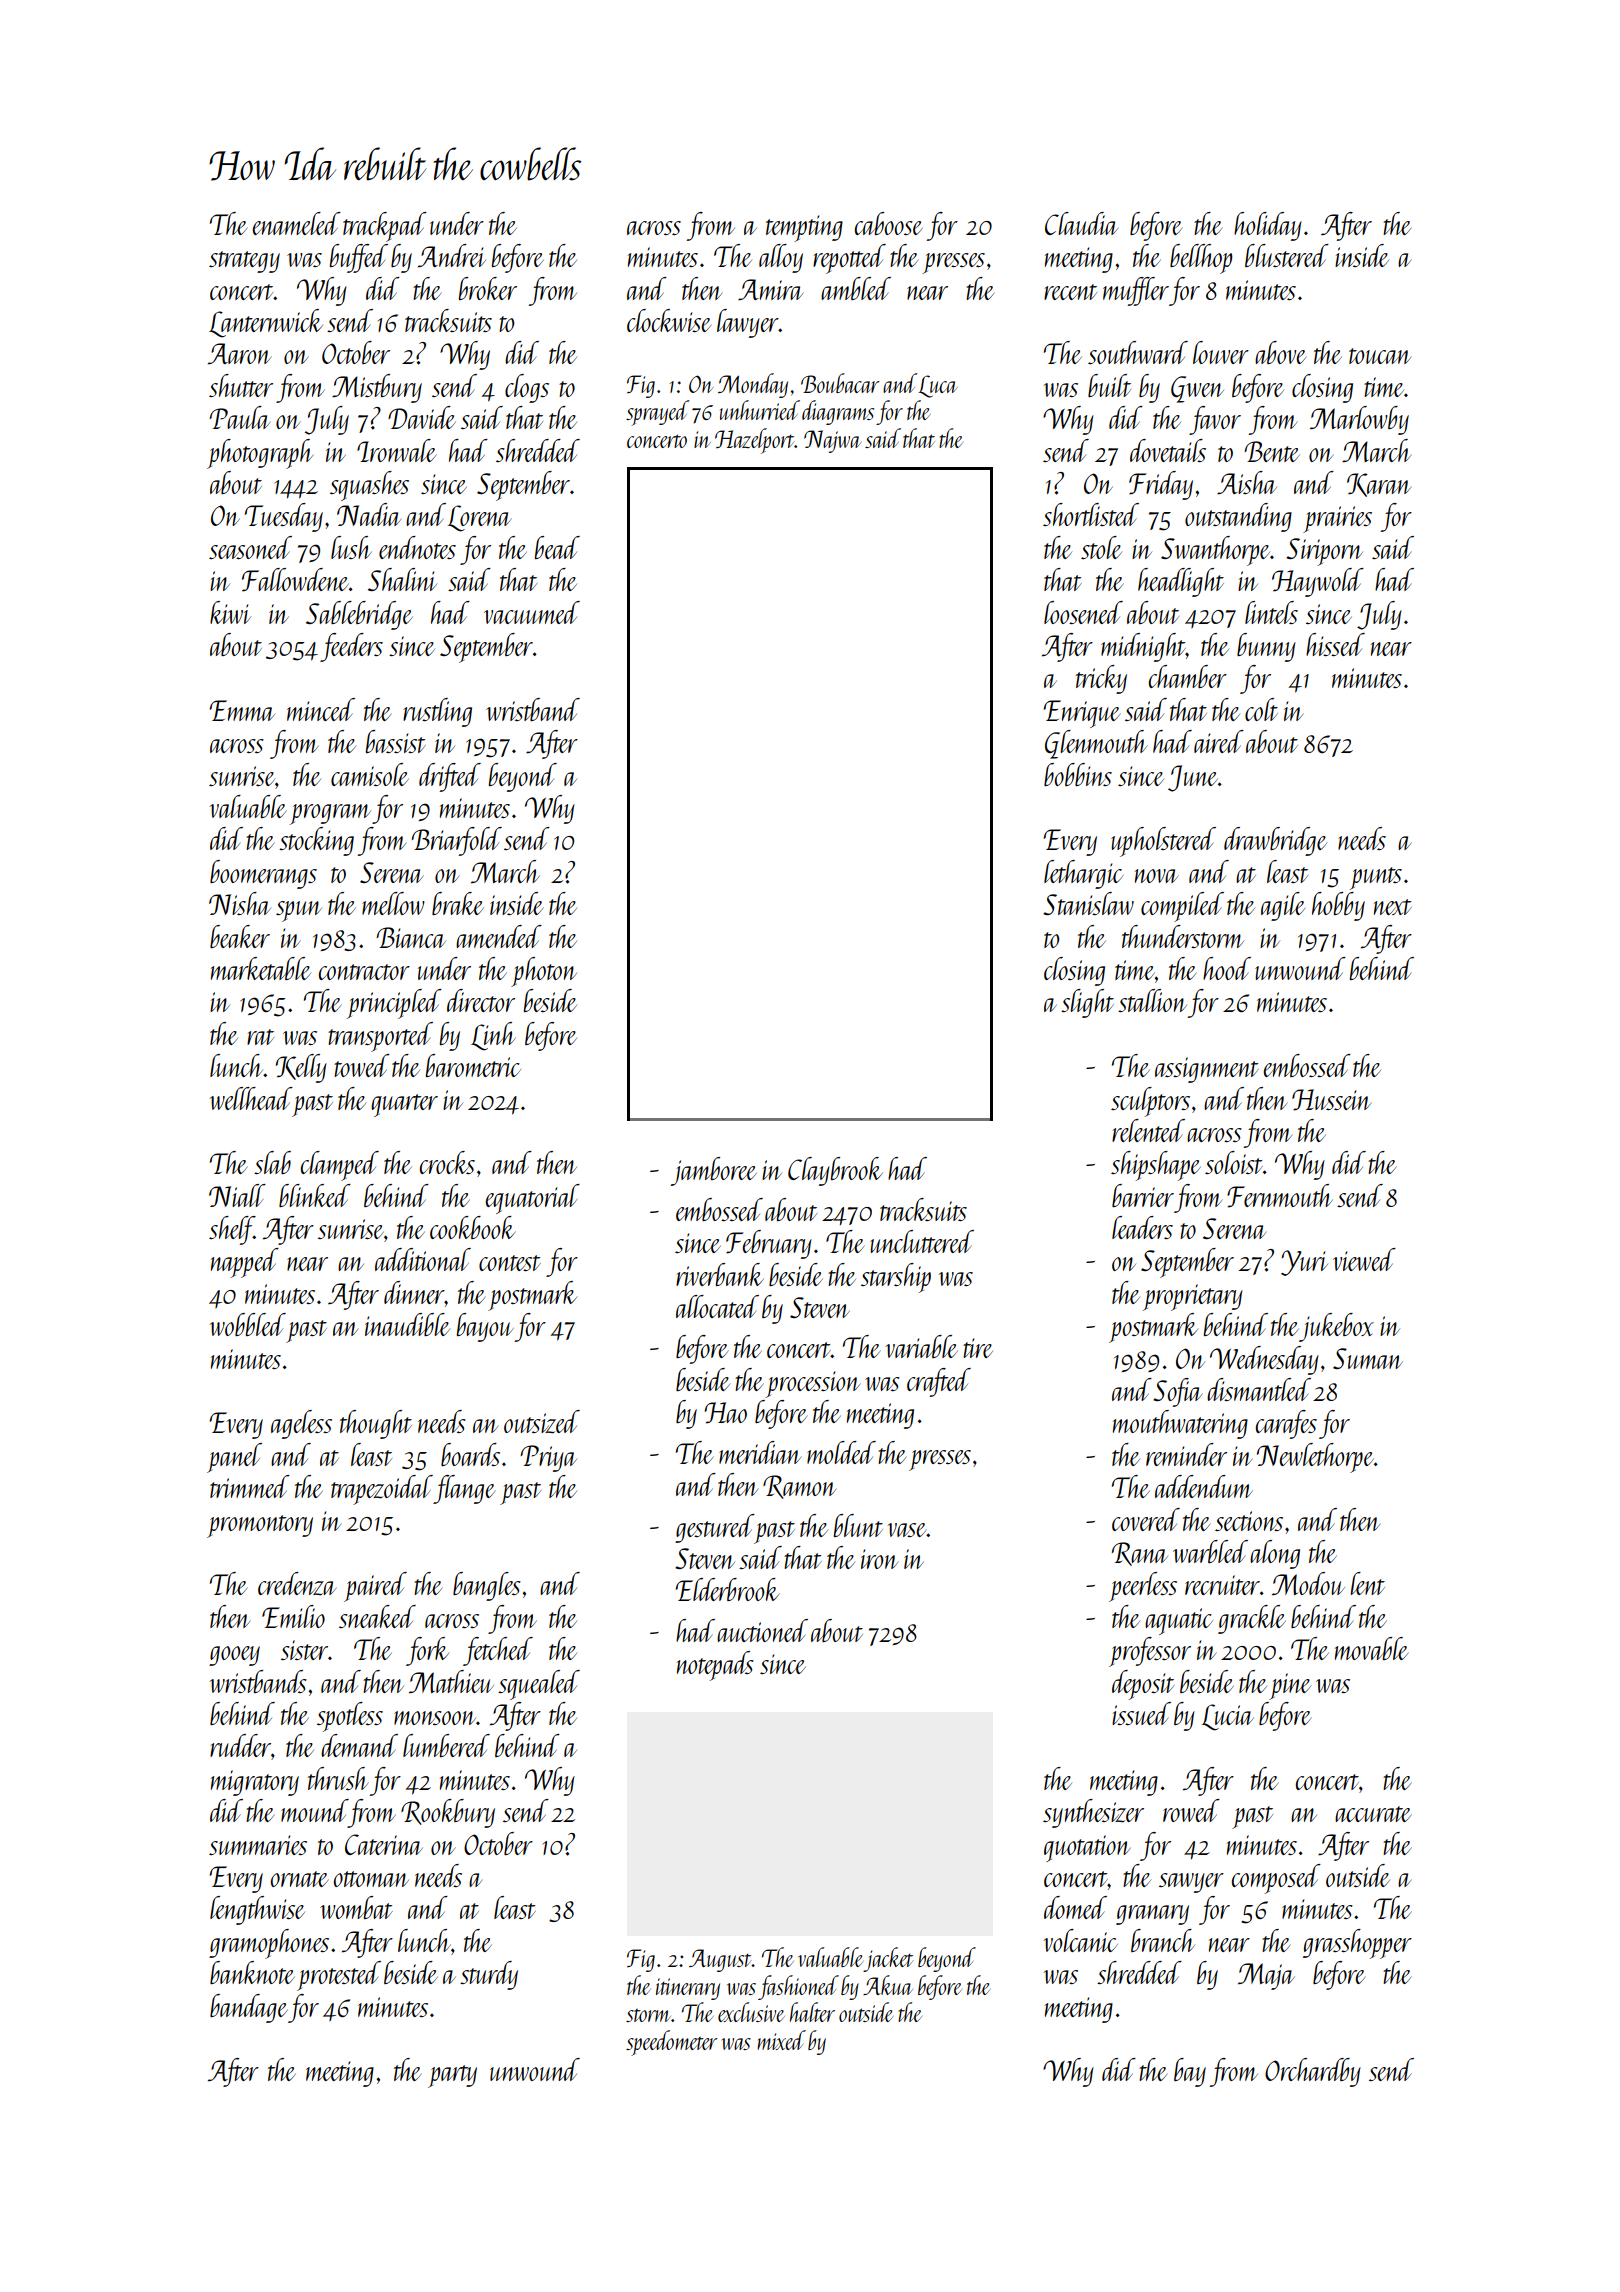 The height and width of the image is (2292, 1620). What do you see at coordinates (781, 2040) in the image?
I see `mixed` at bounding box center [781, 2040].
